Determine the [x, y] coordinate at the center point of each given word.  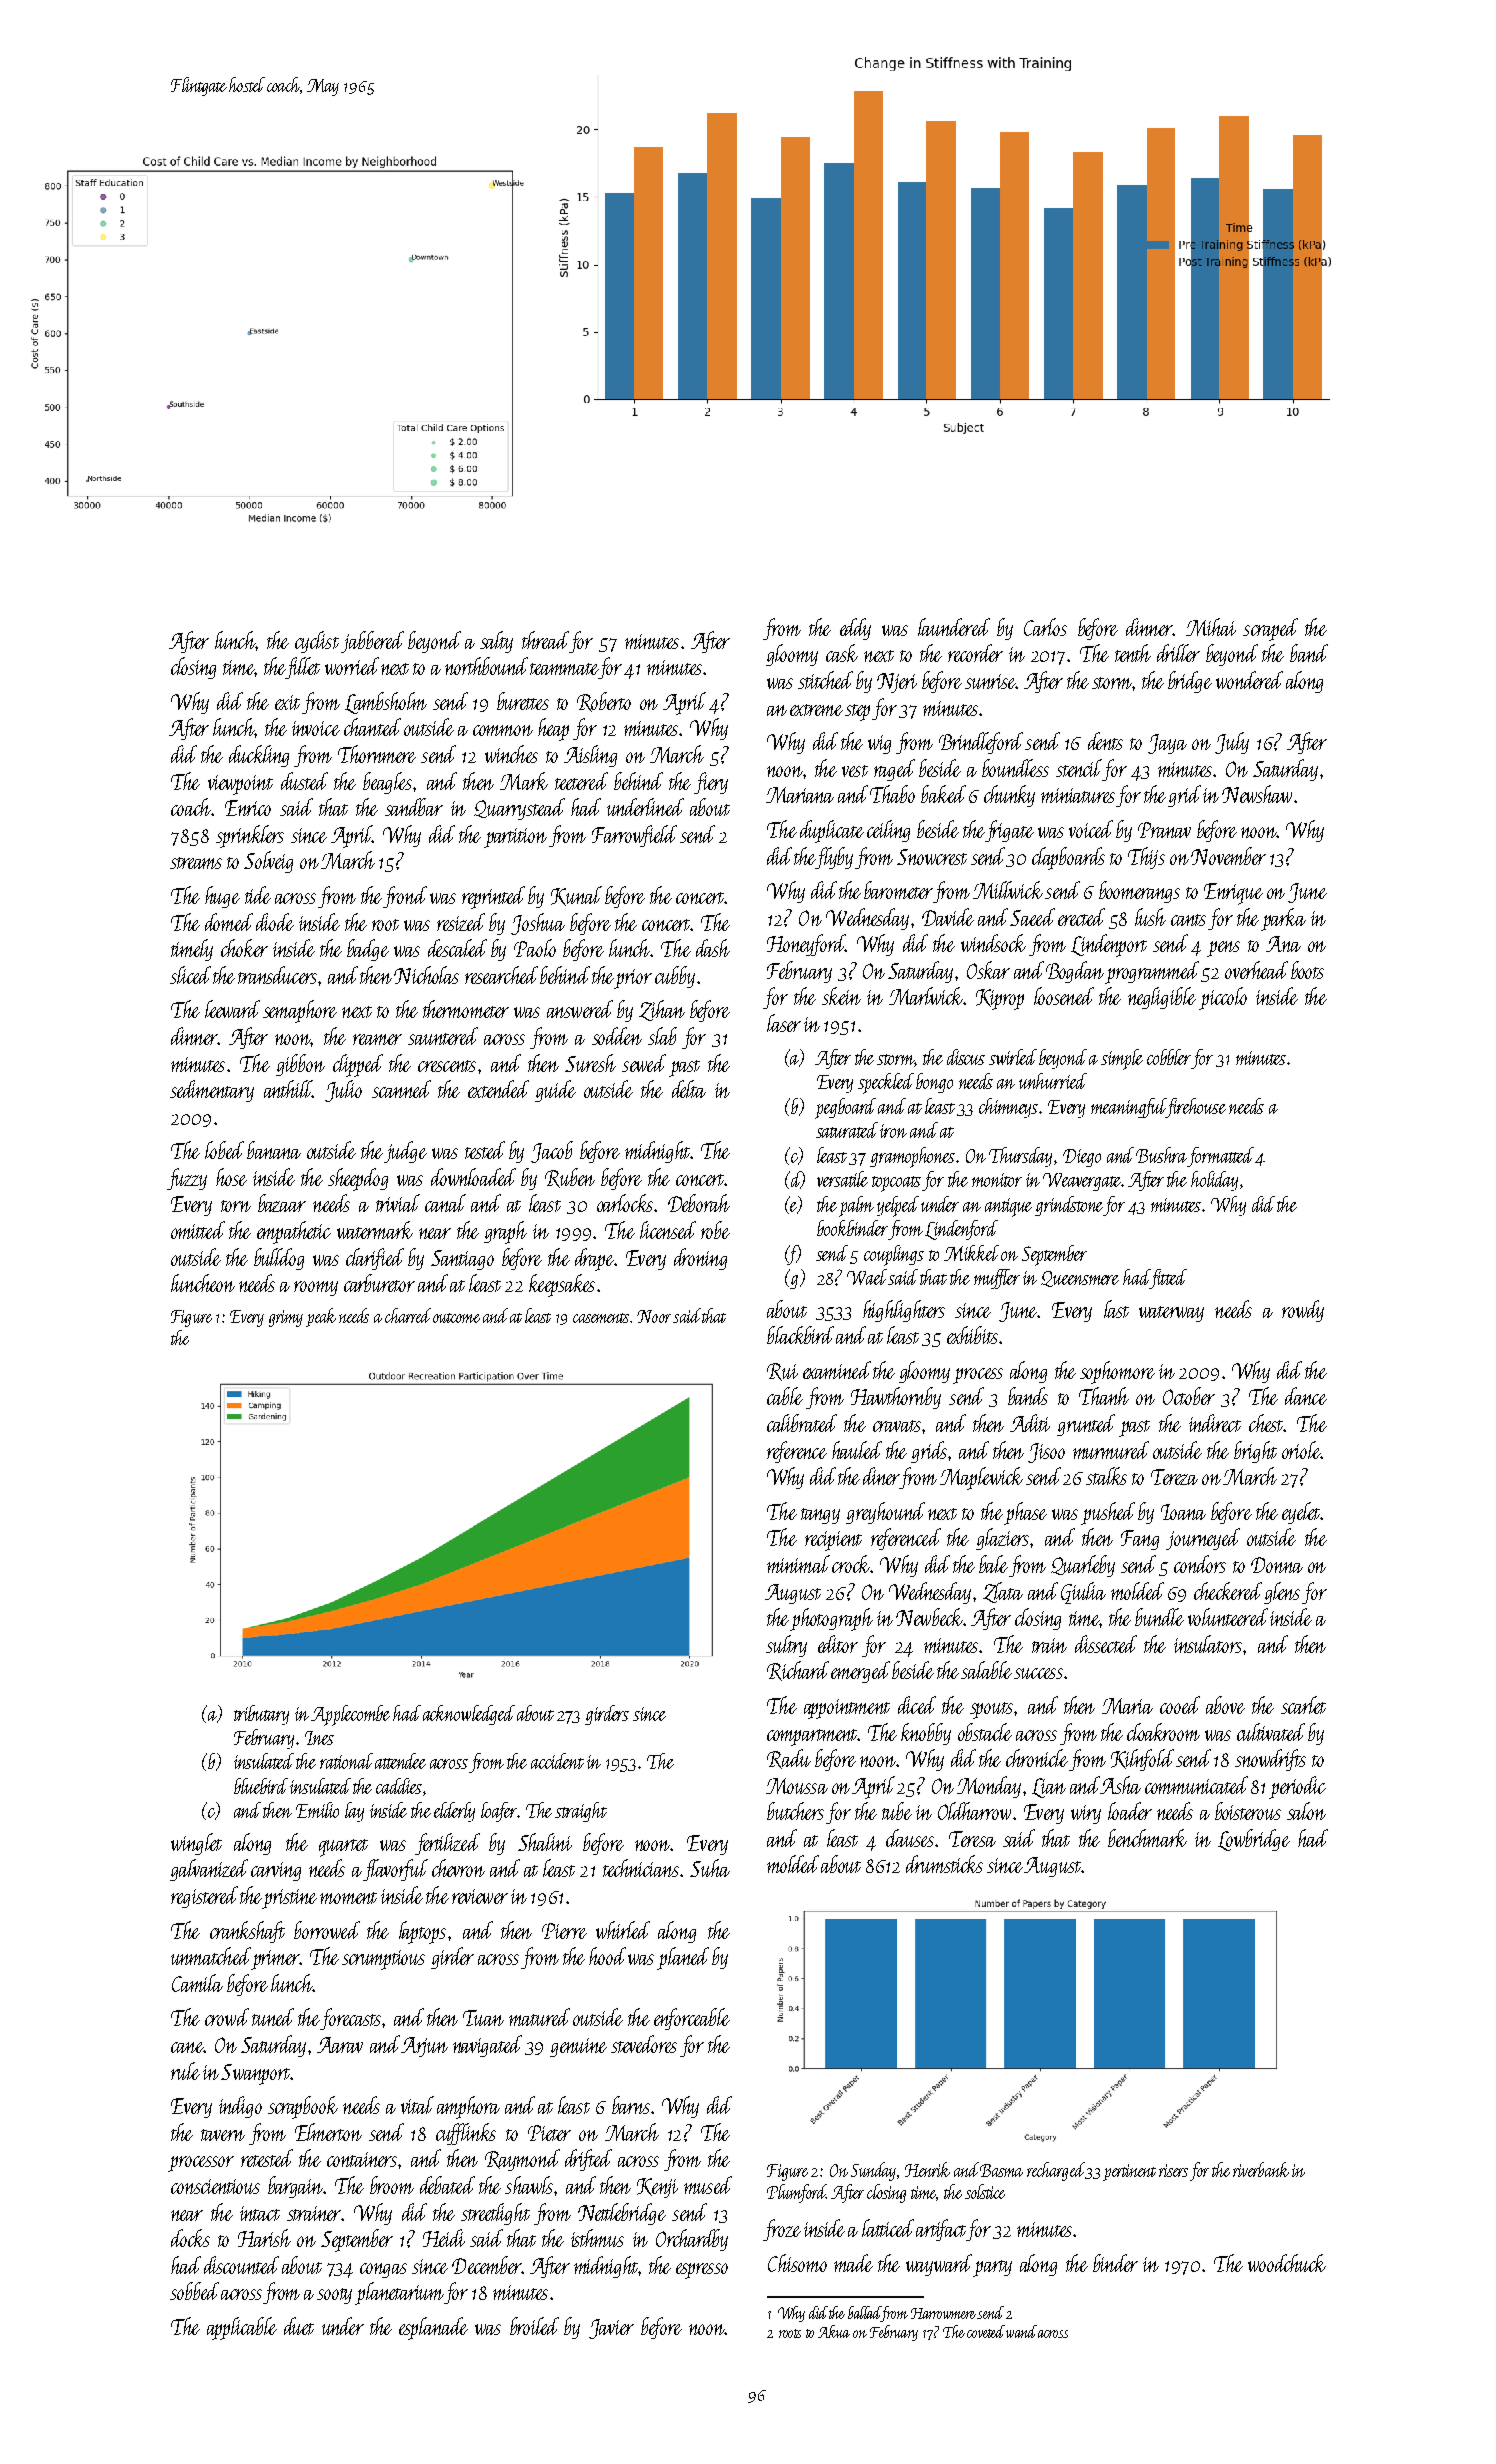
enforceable [692, 2019]
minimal [798, 1564]
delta [689, 1089]
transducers [277, 975]
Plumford [796, 2193]
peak [321, 1317]
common [503, 730]
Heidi [444, 2238]
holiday [1214, 1181]
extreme [816, 710]
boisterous [1248, 1811]
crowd [227, 2017]
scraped [1270, 629]
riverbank [1261, 2169]
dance [1306, 1396]
